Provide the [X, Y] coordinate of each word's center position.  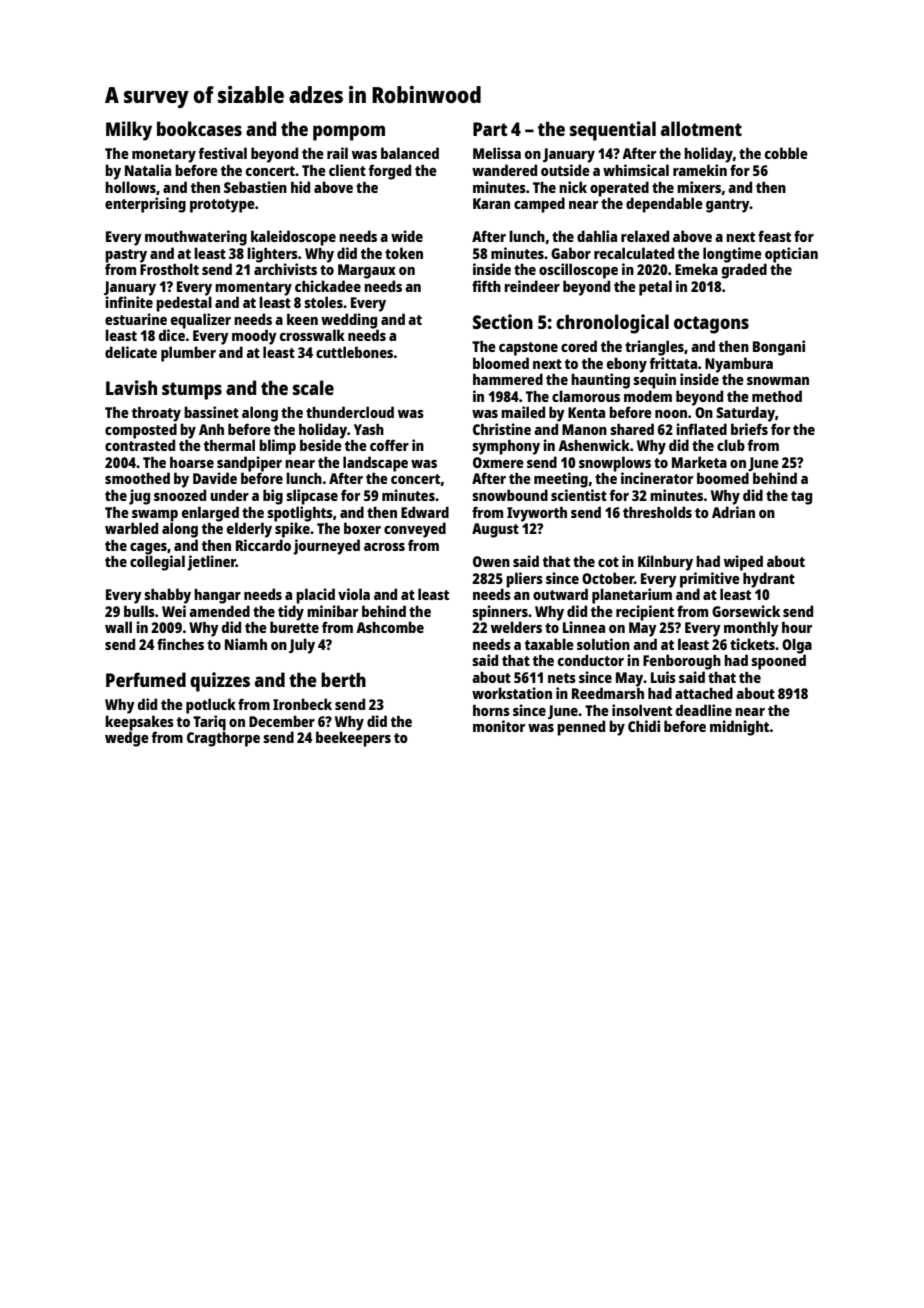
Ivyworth [537, 514]
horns [491, 710]
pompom [349, 133]
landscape [375, 464]
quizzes [220, 682]
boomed [723, 478]
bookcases [199, 128]
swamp [155, 516]
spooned [778, 662]
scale [313, 387]
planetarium [632, 596]
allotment [701, 128]
